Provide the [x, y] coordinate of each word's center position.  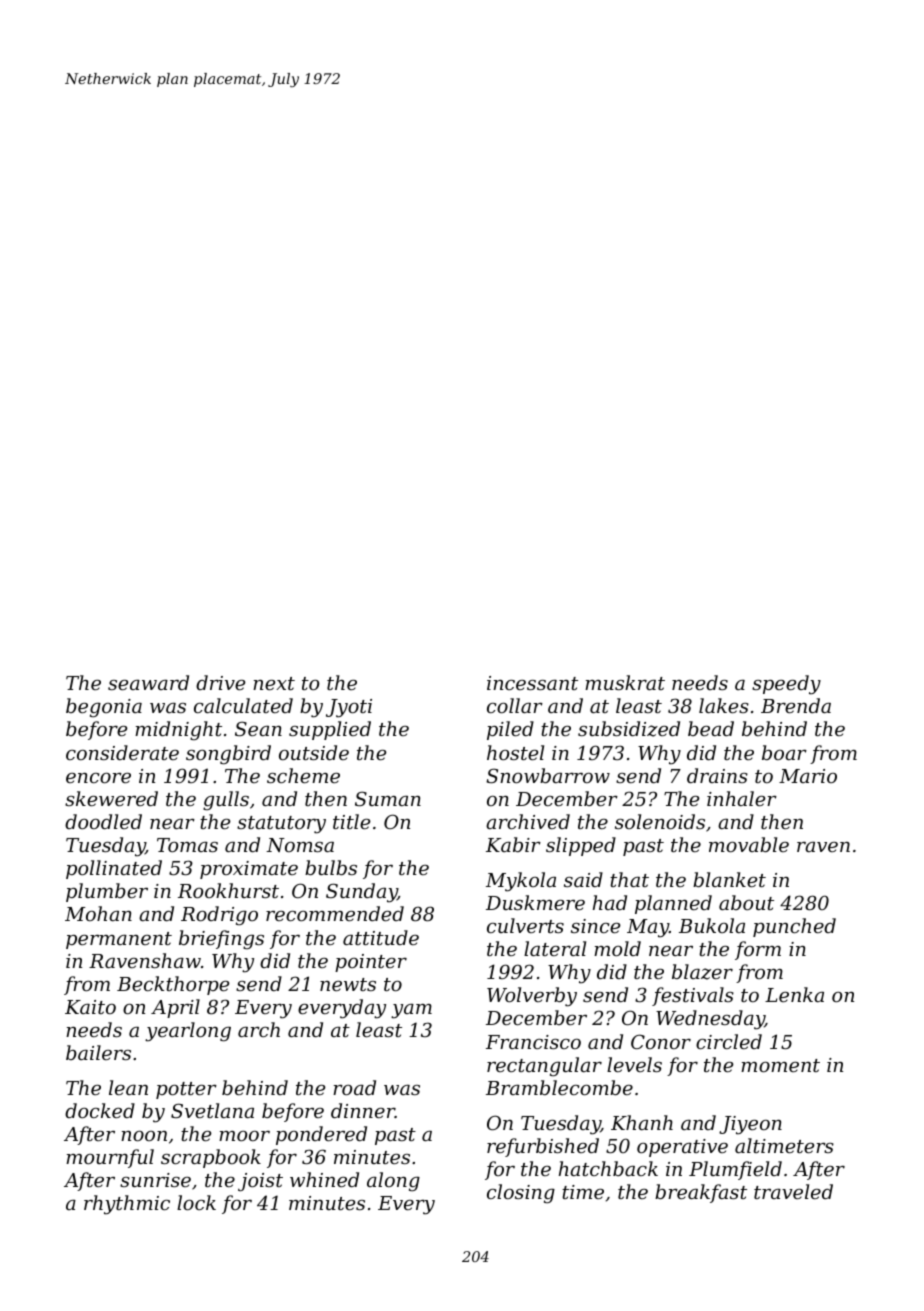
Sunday [361, 893]
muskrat [625, 682]
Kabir [513, 844]
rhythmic [127, 1205]
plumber [107, 892]
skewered [111, 798]
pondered [321, 1135]
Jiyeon [750, 1125]
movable [749, 844]
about [746, 902]
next [274, 683]
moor [244, 1136]
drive [221, 682]
